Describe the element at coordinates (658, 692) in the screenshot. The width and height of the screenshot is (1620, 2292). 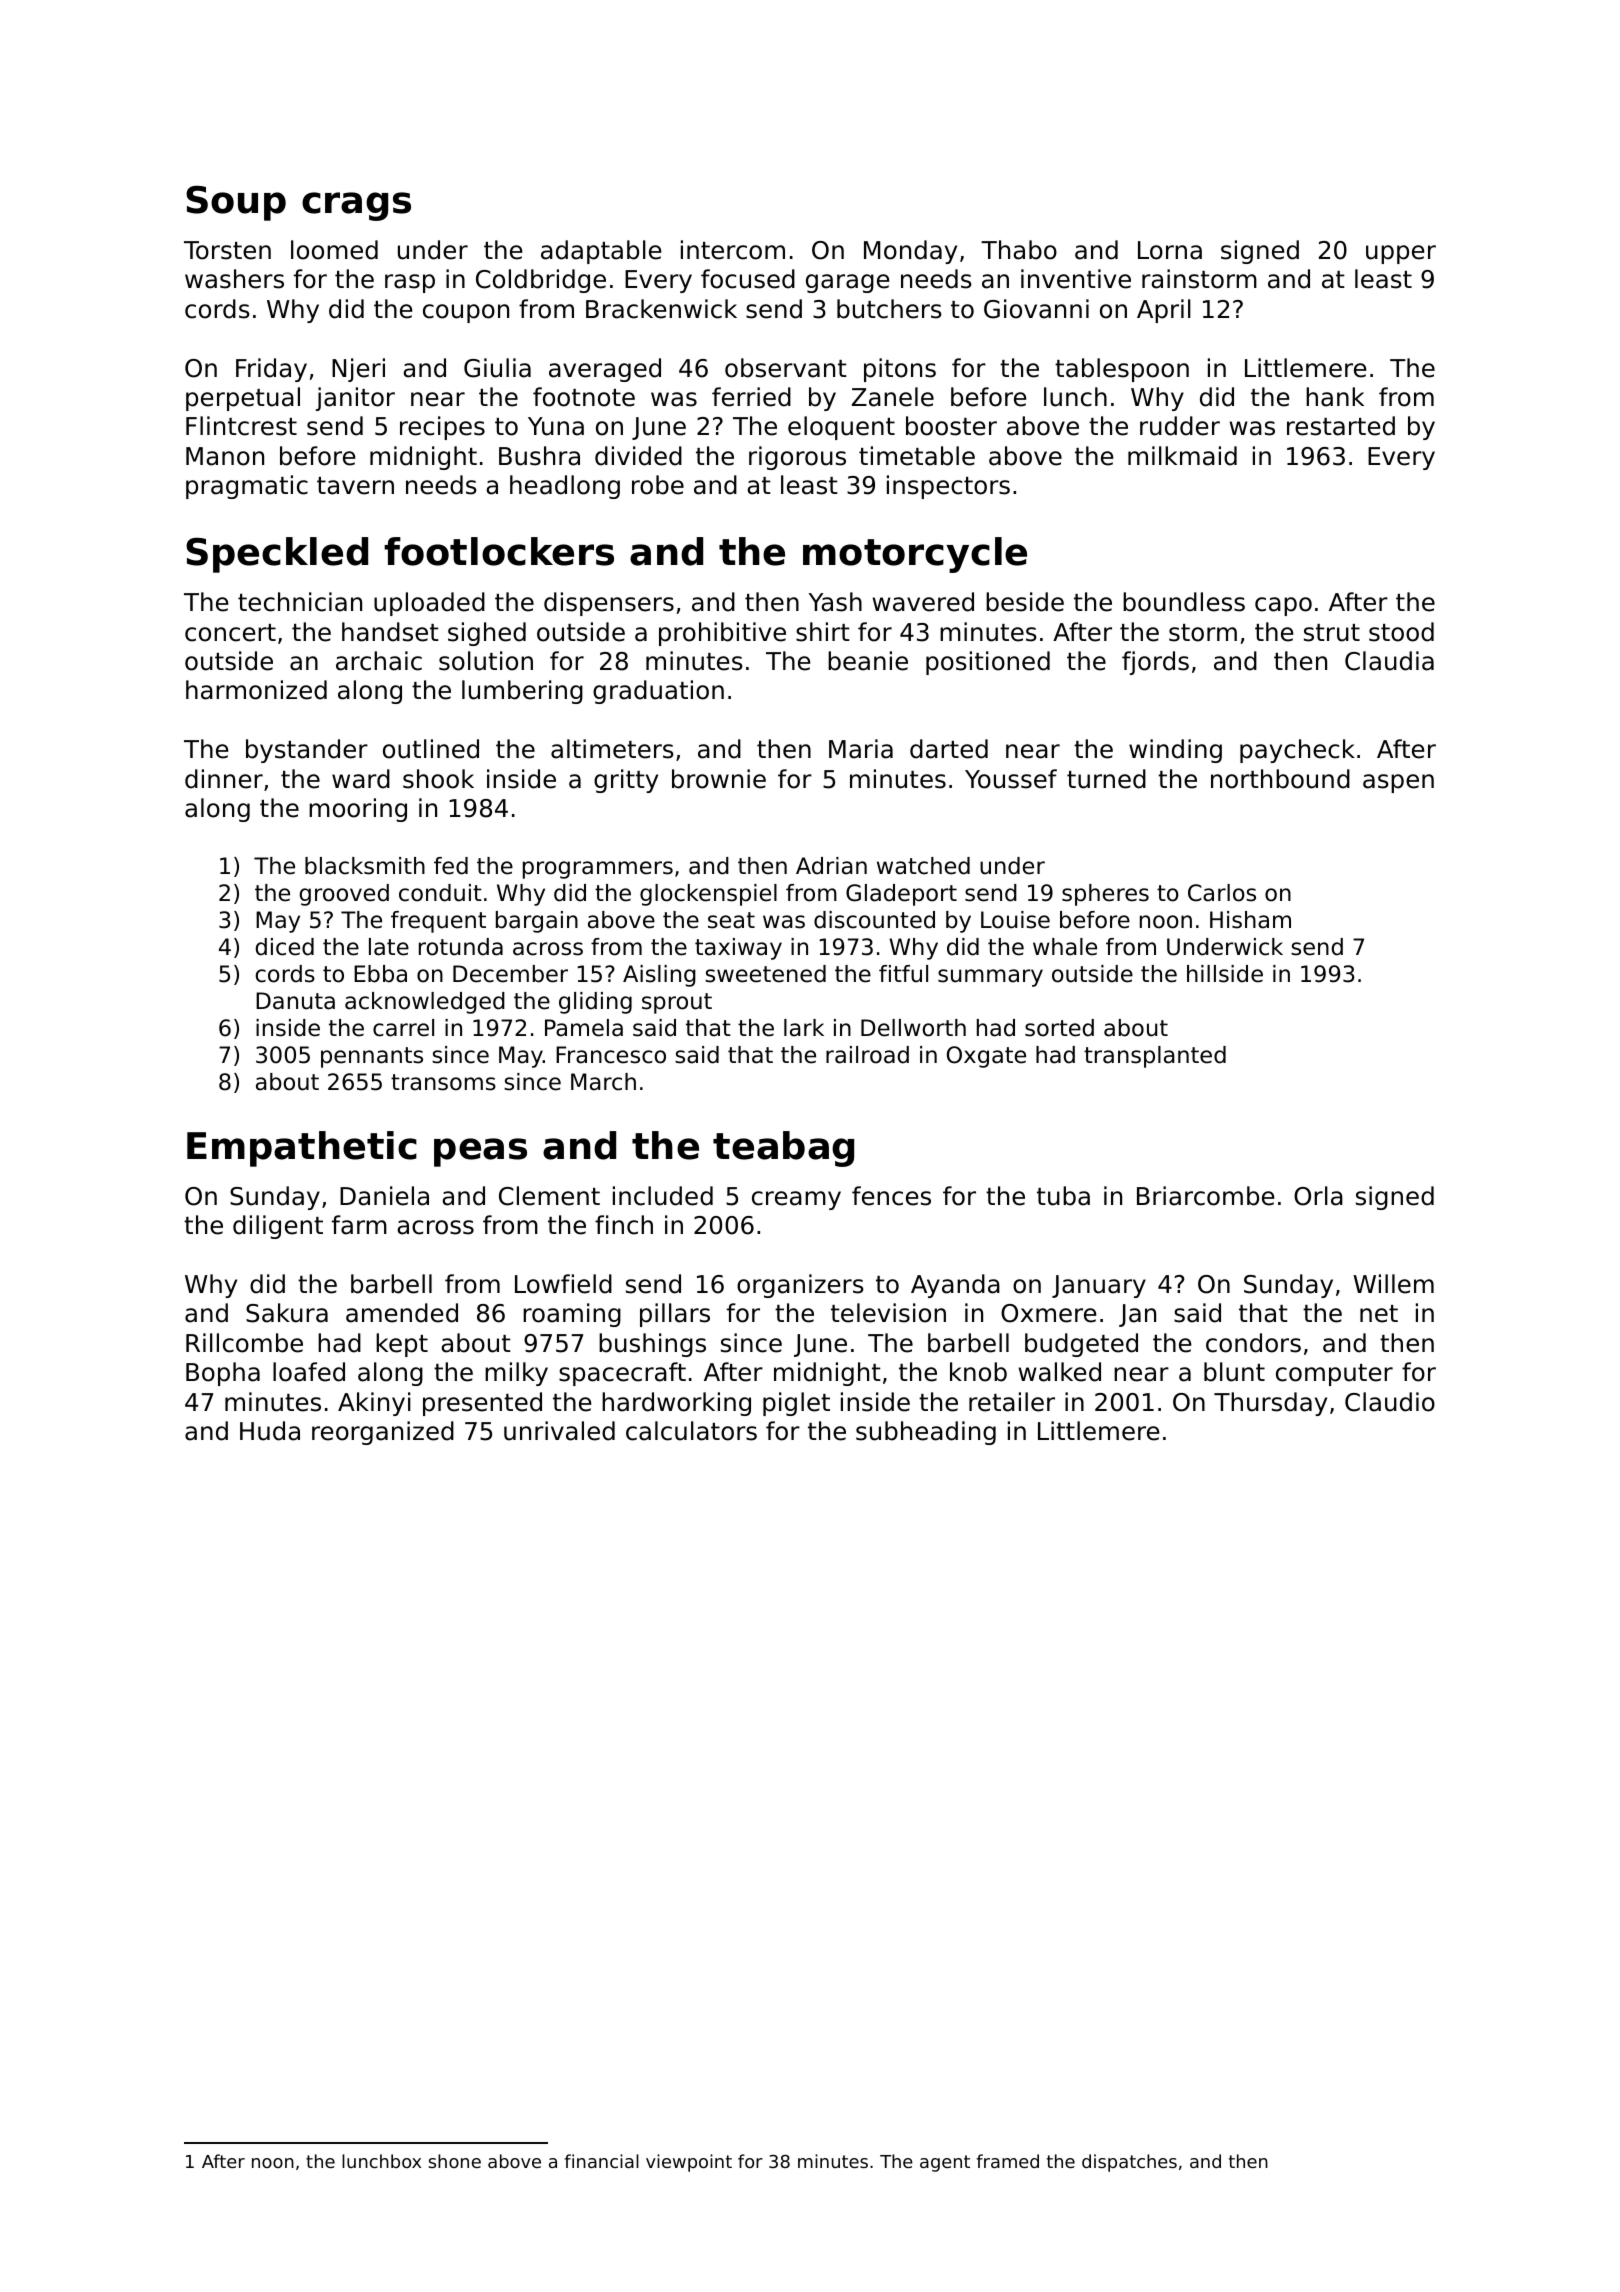
I see `graduation` at that location.
